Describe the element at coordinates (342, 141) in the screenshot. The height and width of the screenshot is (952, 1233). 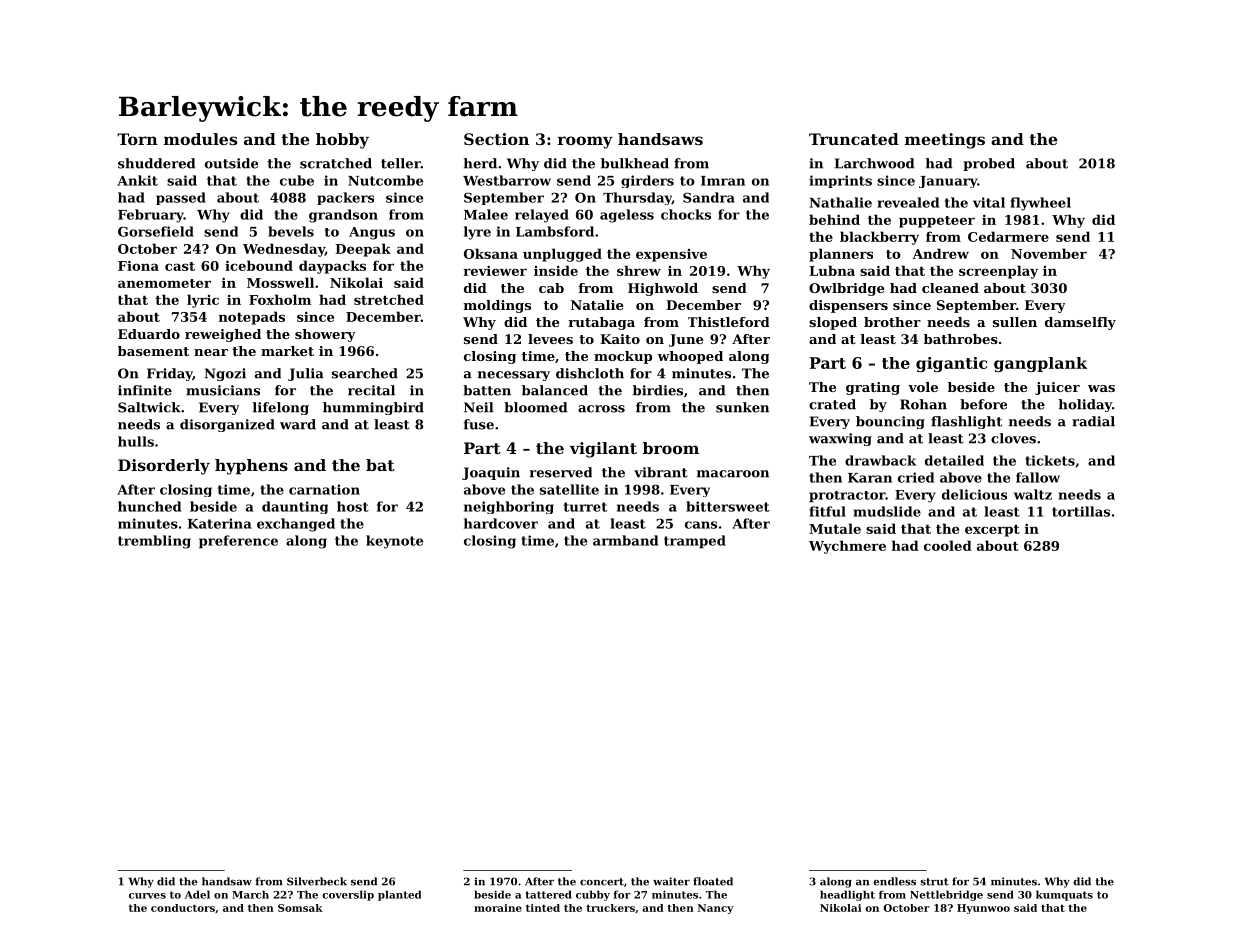
I see `hobby` at that location.
